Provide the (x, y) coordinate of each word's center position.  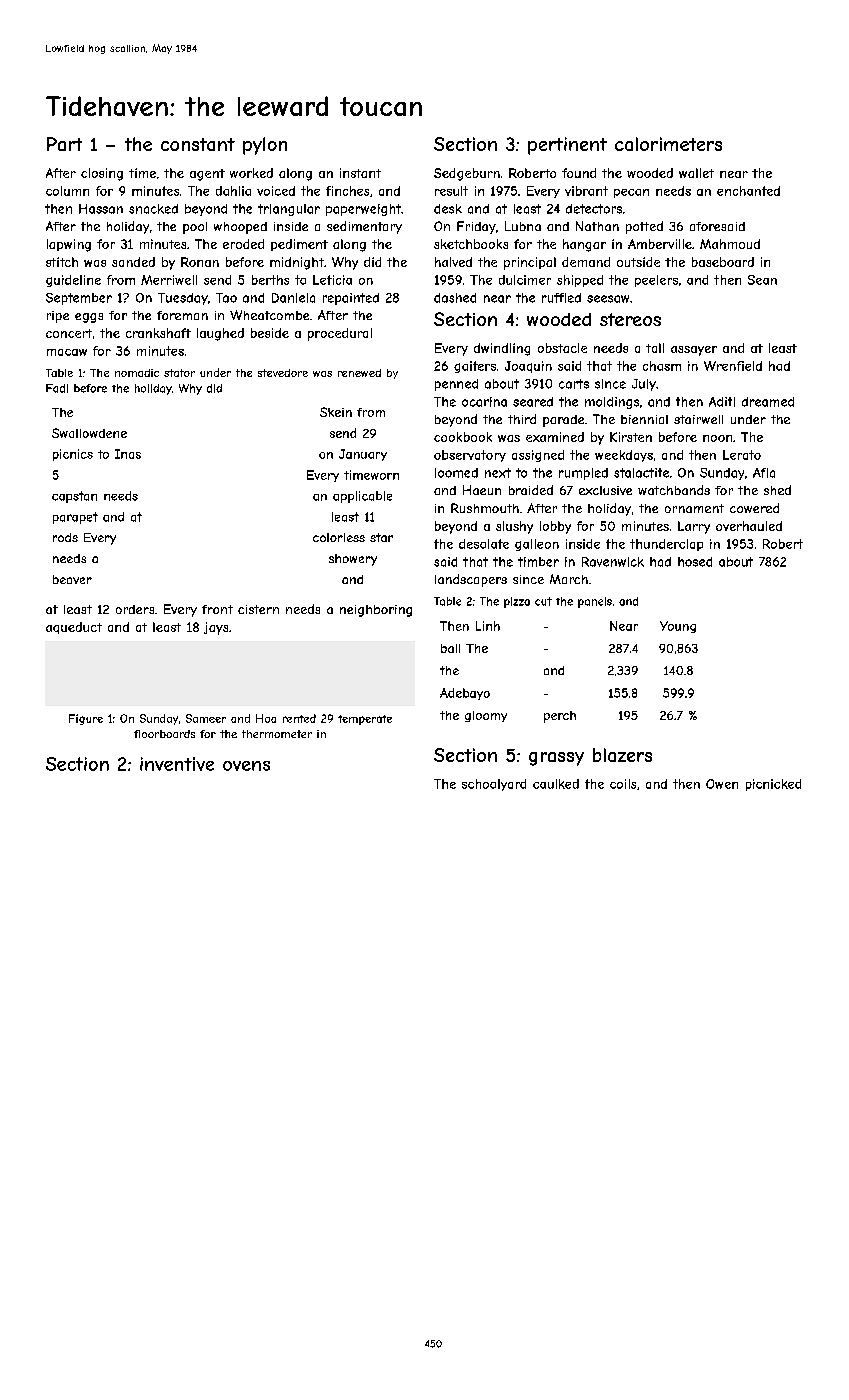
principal (530, 263)
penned (456, 385)
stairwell (698, 419)
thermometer (277, 734)
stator (179, 373)
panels (595, 602)
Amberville (660, 244)
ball (450, 648)
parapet (75, 518)
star (381, 537)
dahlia (233, 191)
